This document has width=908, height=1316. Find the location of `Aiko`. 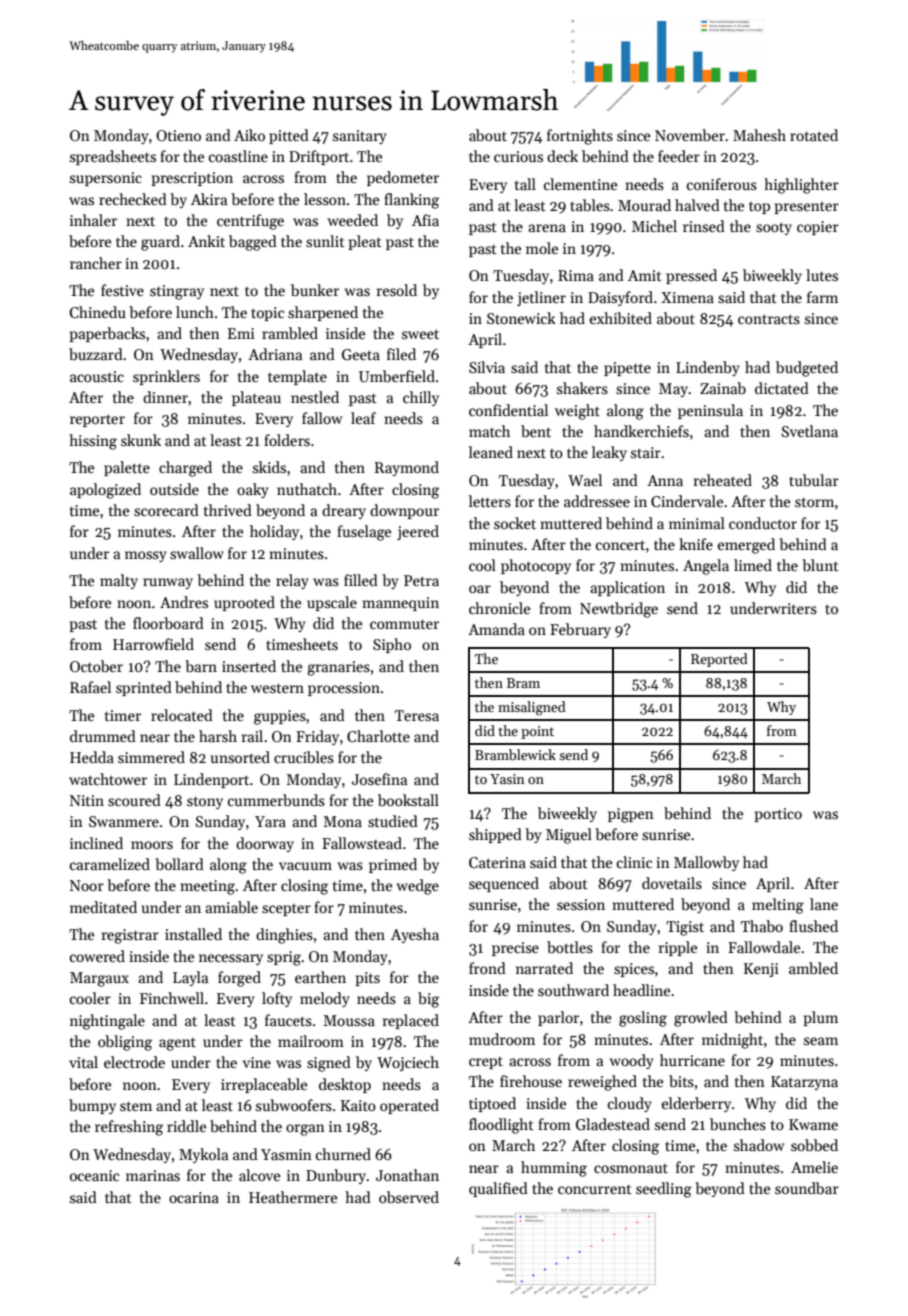

Aiko is located at coordinates (249, 135).
